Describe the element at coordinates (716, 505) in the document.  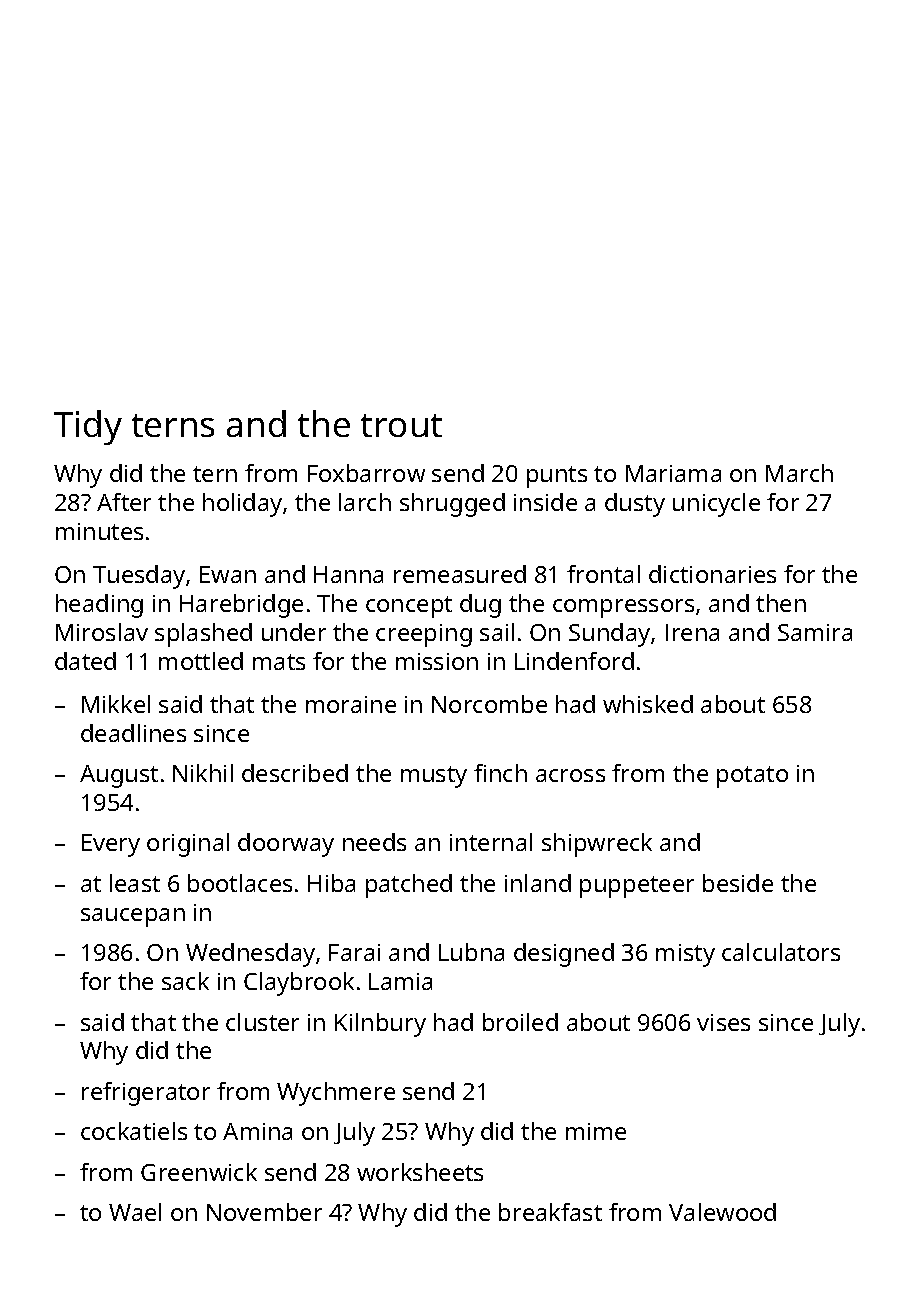
I see `unicycle` at that location.
